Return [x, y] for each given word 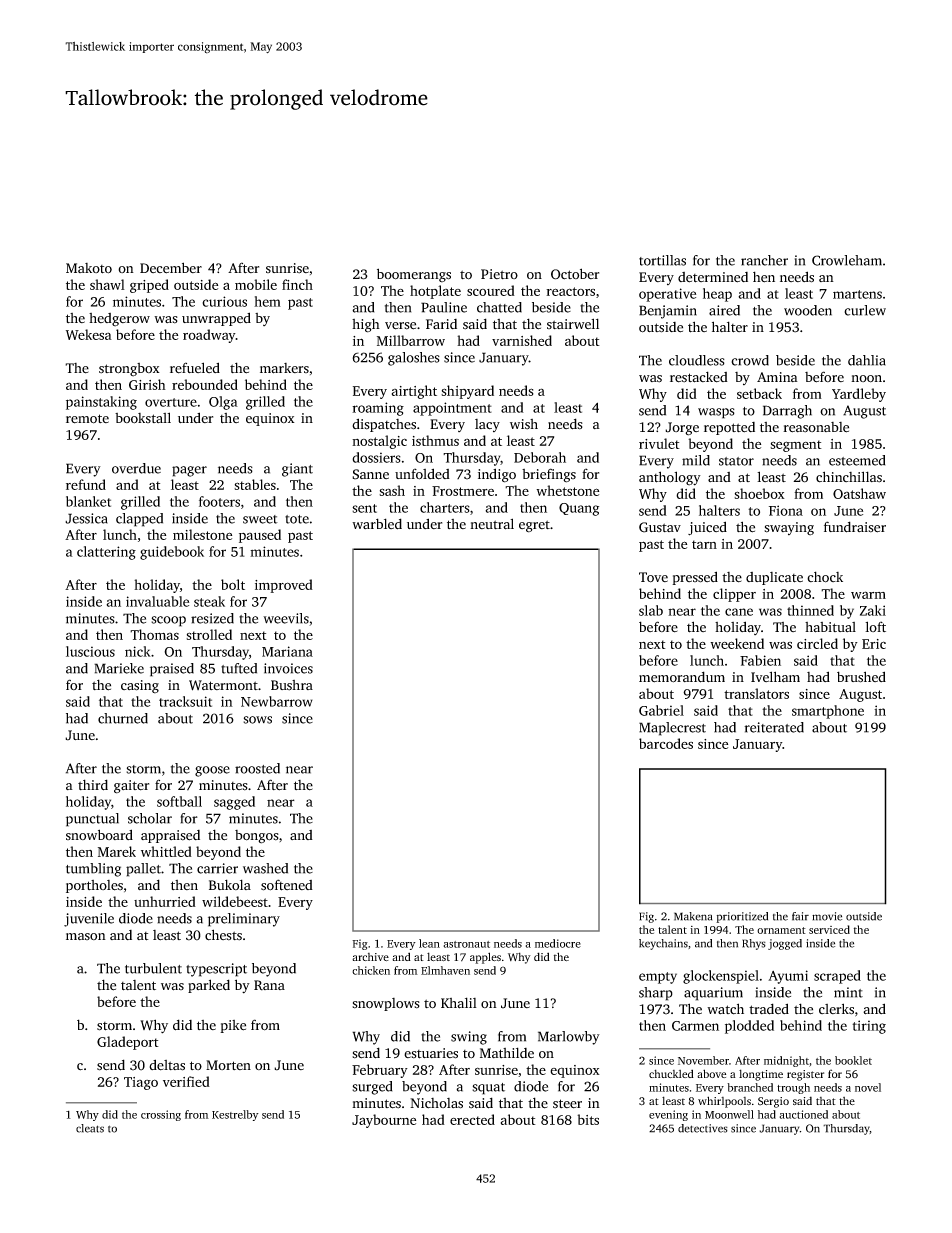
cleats [90, 1128]
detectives [703, 1128]
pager [189, 471]
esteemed [857, 460]
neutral [492, 524]
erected [472, 1119]
